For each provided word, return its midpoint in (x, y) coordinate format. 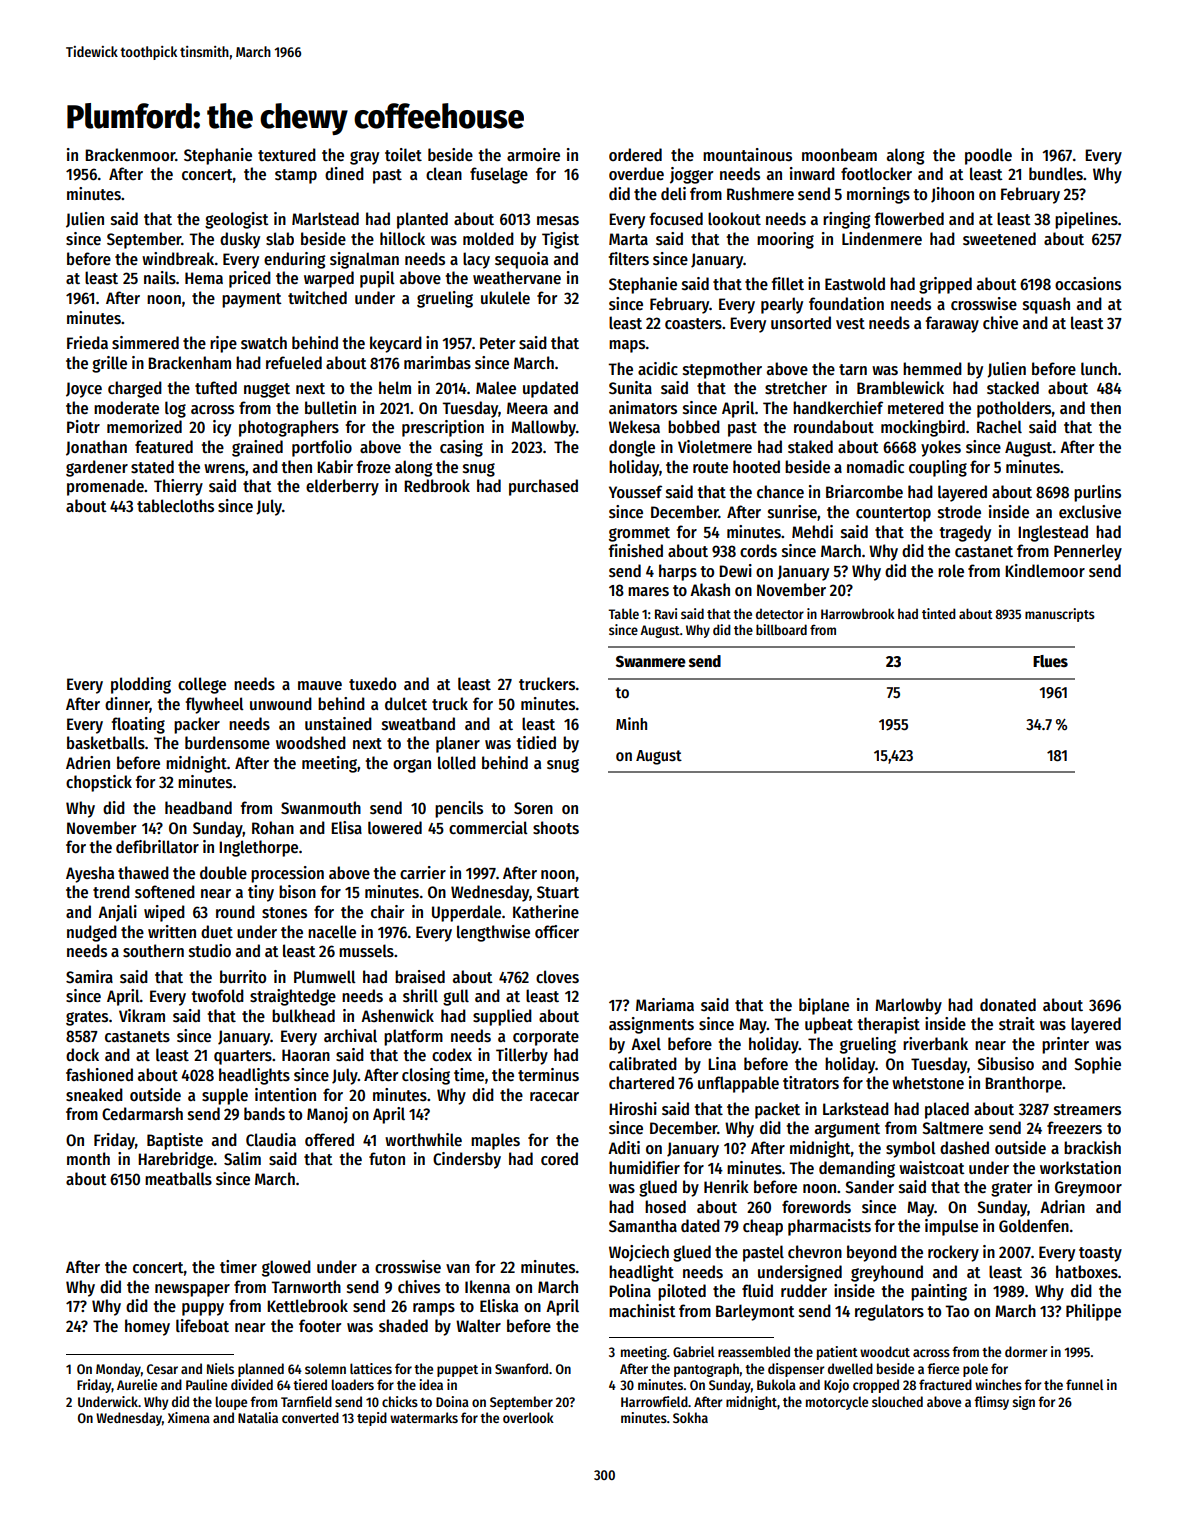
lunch (1099, 368)
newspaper (192, 1290)
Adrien (88, 762)
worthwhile (423, 1139)
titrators (811, 1083)
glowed (286, 1268)
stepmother (722, 370)
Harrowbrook (857, 613)
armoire (533, 154)
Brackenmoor (130, 154)
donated (1008, 1004)
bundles (1056, 174)
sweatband (418, 724)
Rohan (273, 827)
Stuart (558, 892)
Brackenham (189, 362)
